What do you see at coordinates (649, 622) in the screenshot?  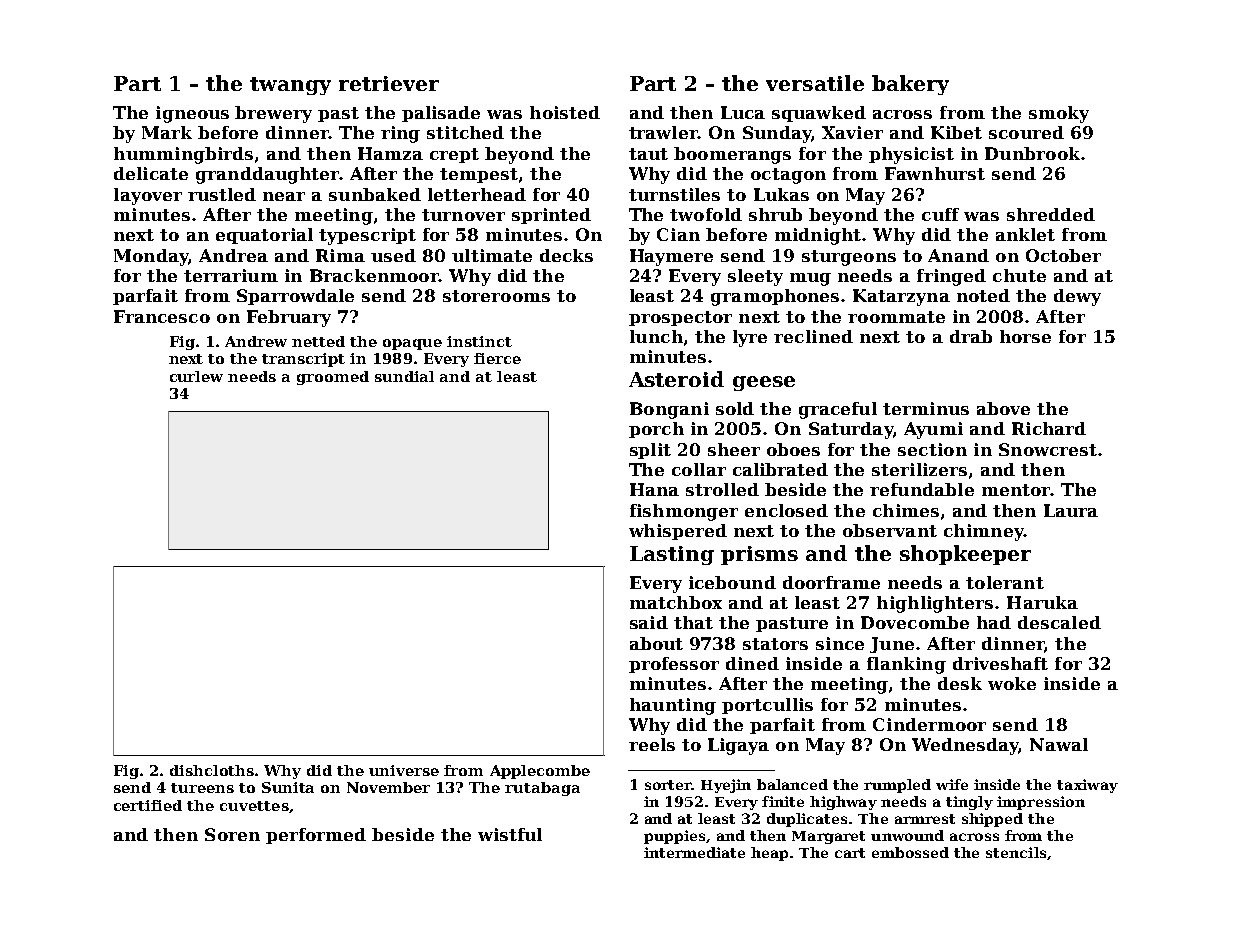 I see `said` at bounding box center [649, 622].
